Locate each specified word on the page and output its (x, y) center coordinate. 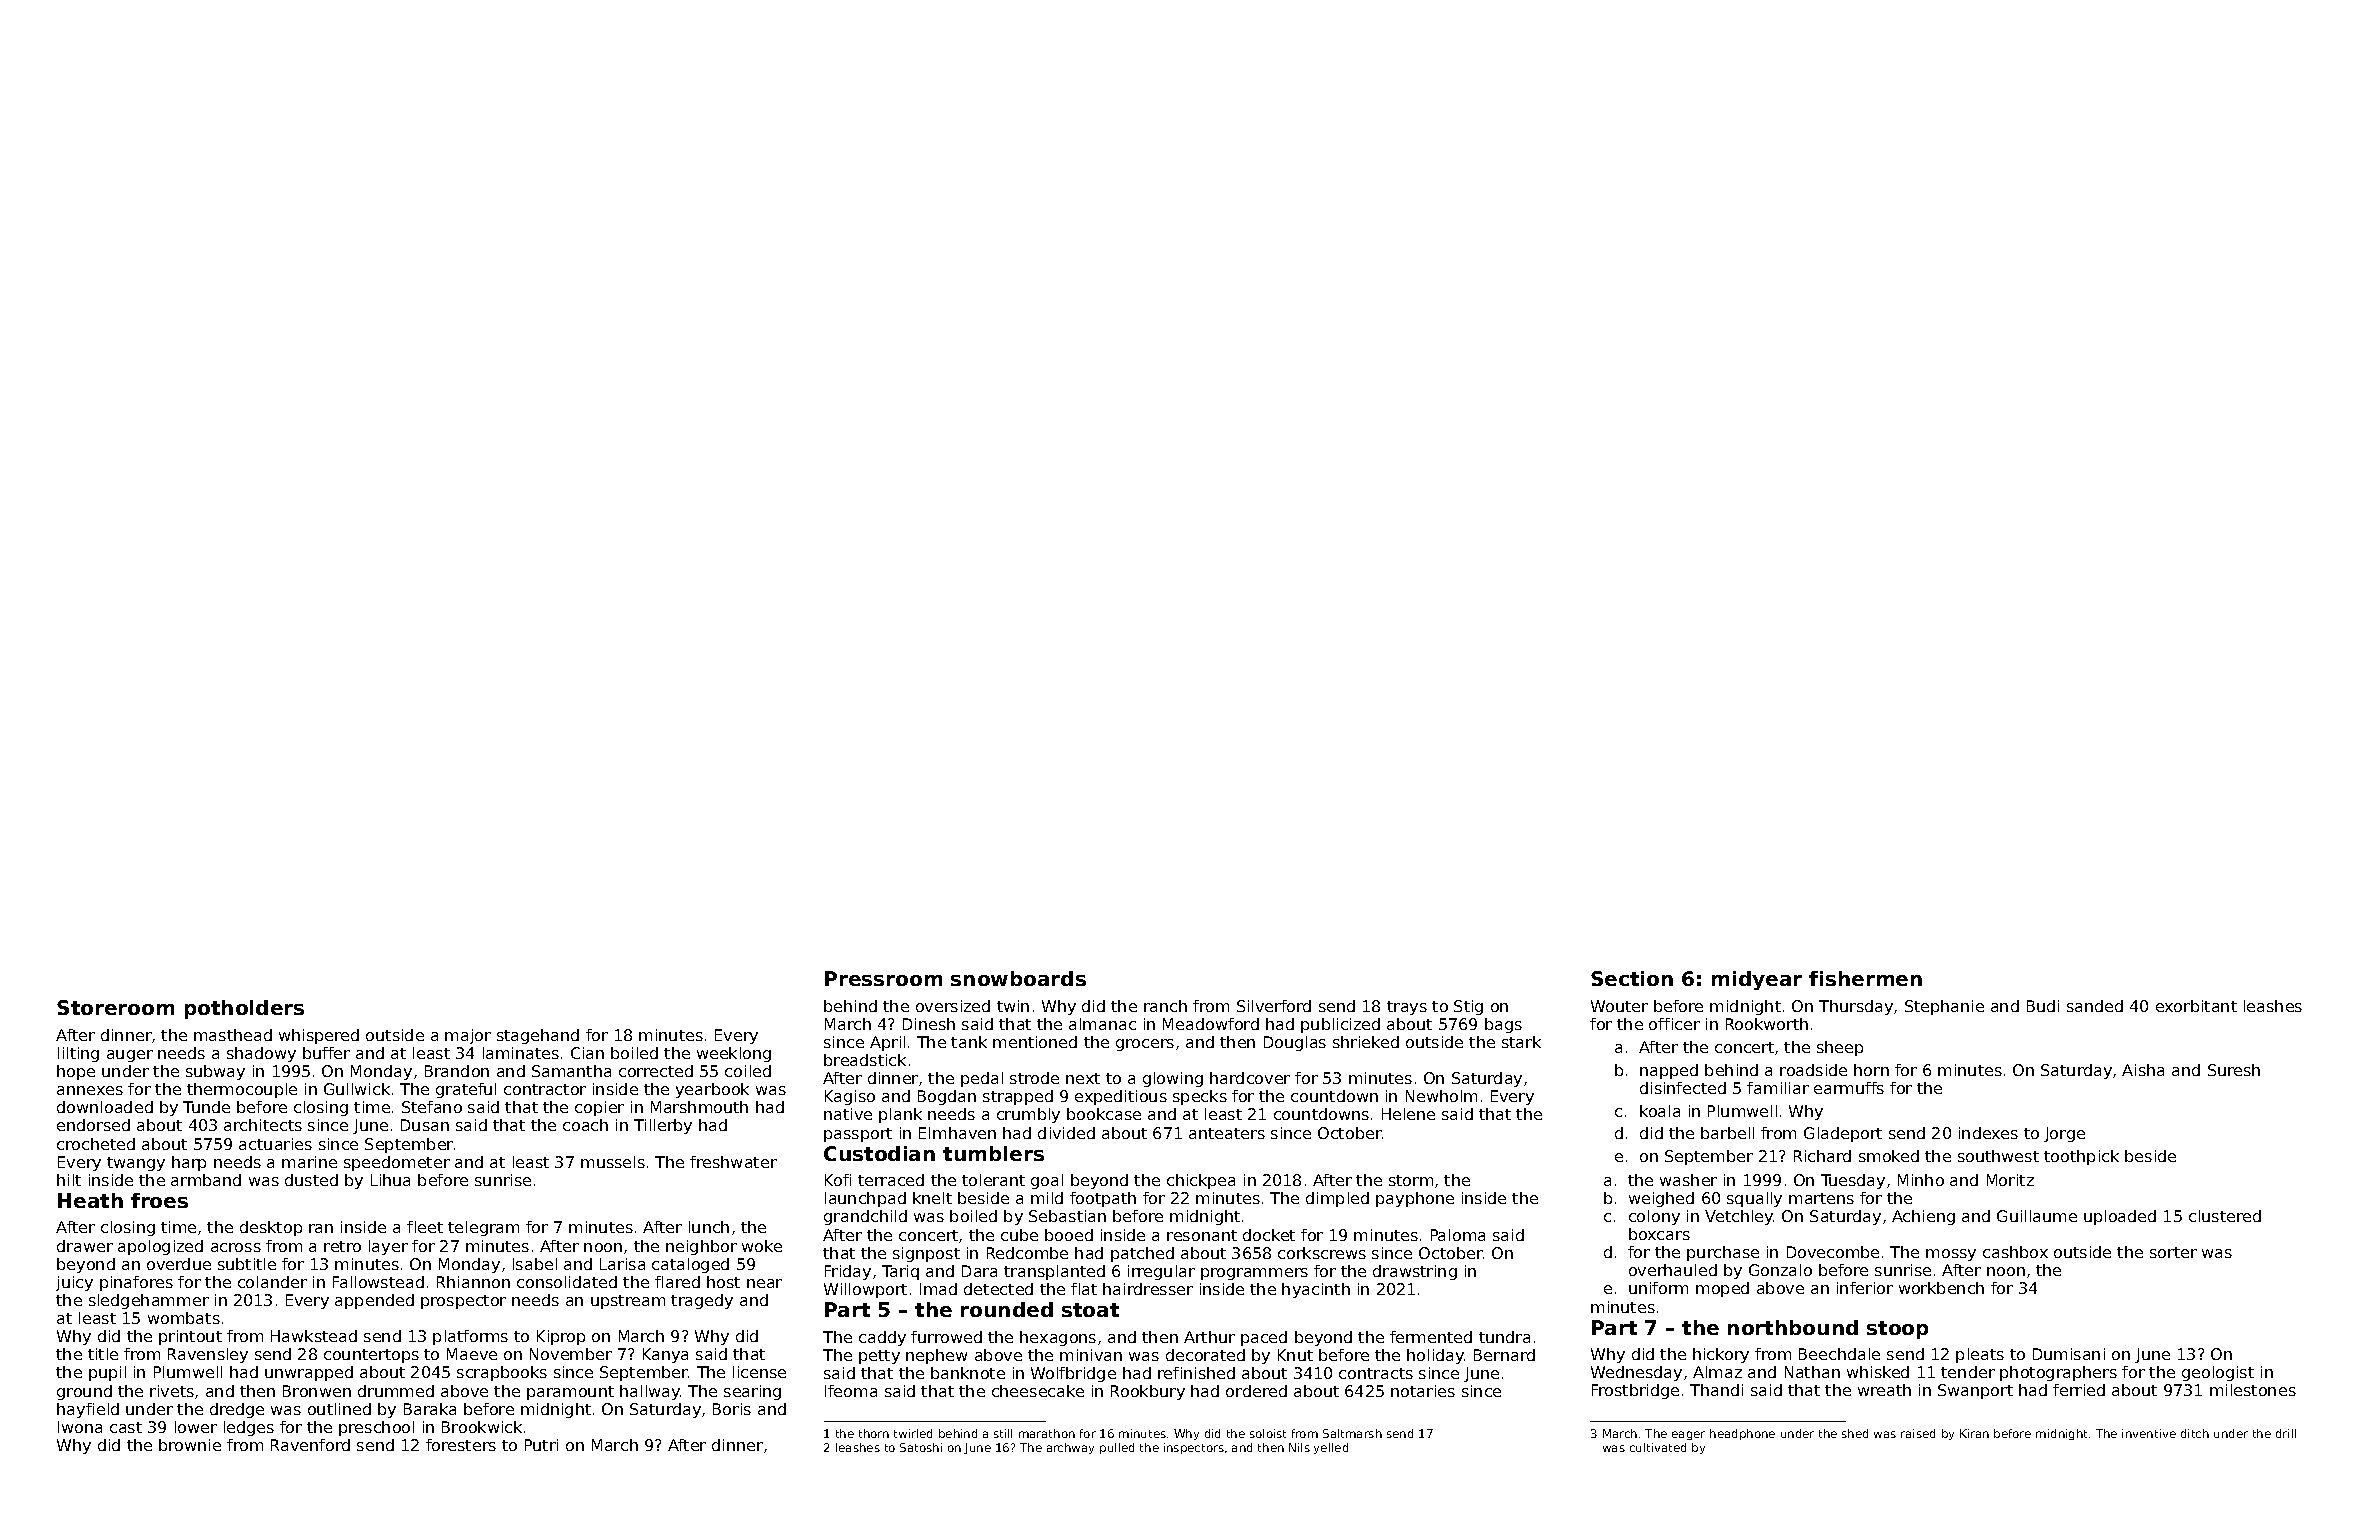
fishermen (1865, 978)
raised (1918, 1433)
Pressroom (883, 978)
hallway (650, 1392)
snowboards (1018, 978)
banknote (968, 1373)
